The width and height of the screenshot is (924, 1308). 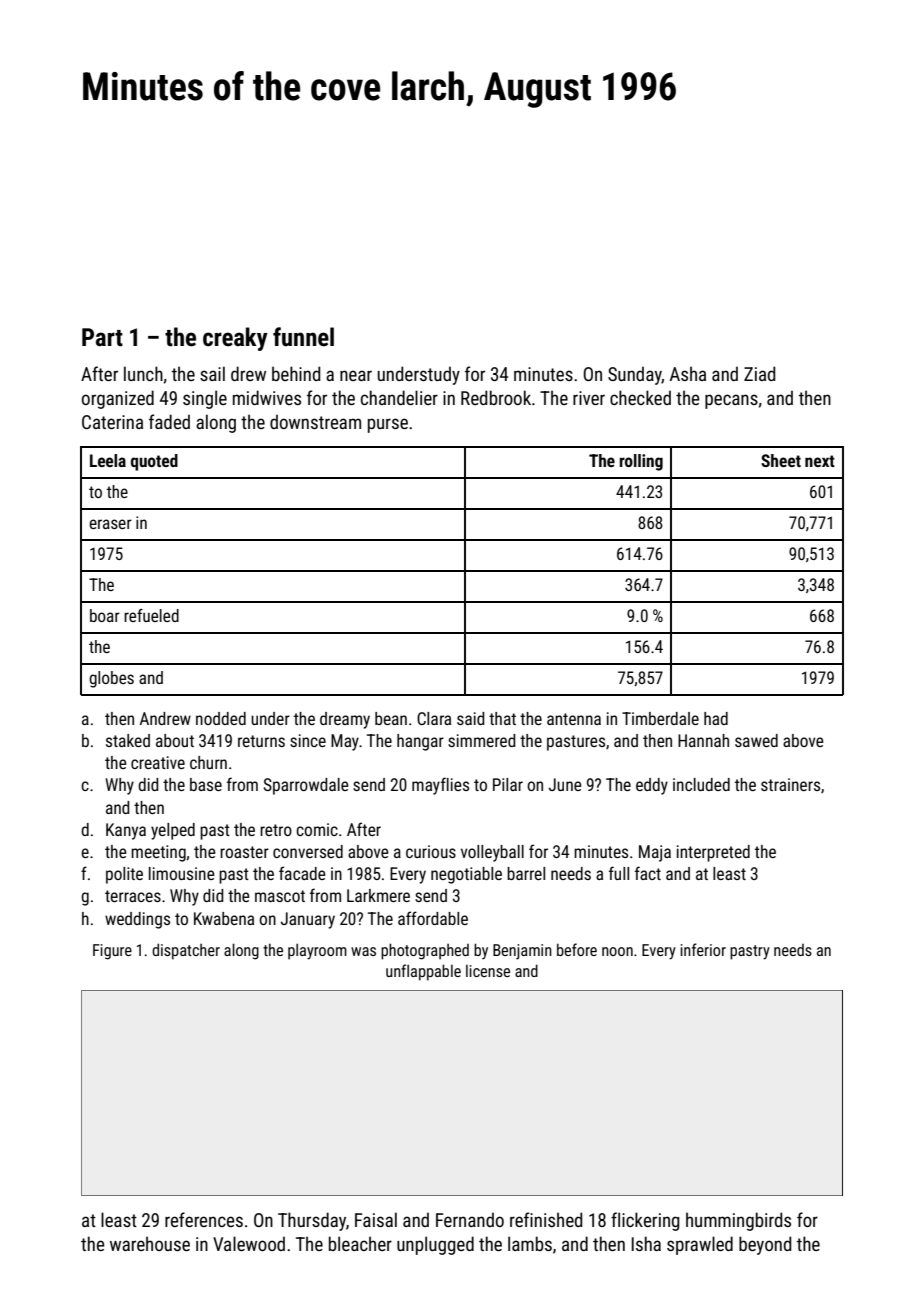 I want to click on Redbrook, so click(x=496, y=397).
